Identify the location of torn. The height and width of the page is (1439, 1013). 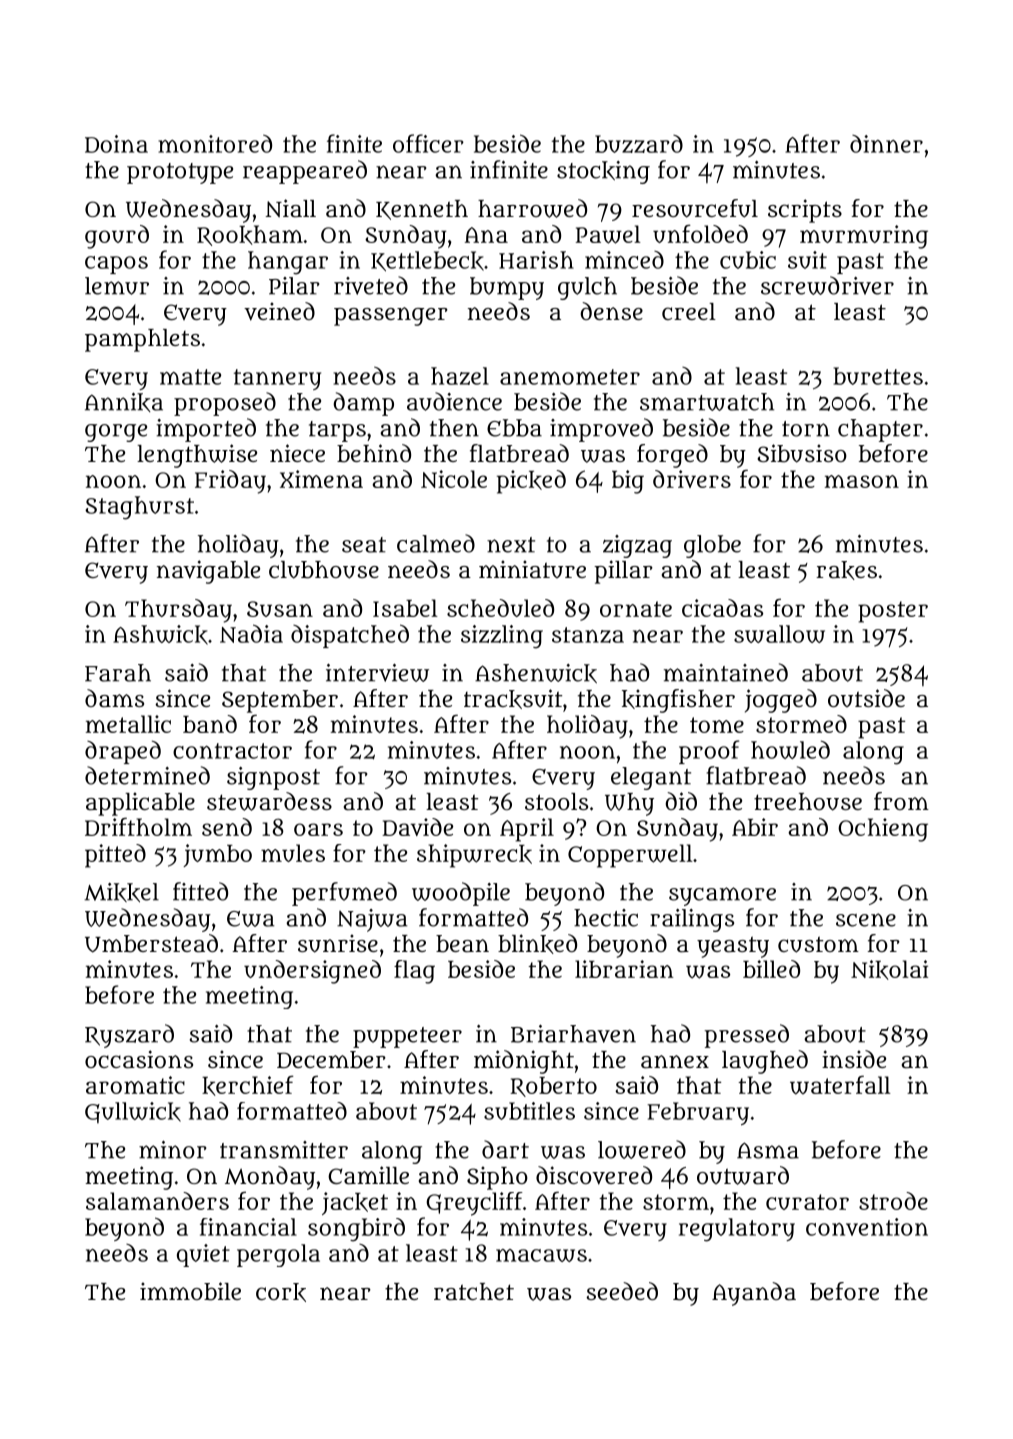
(806, 429).
